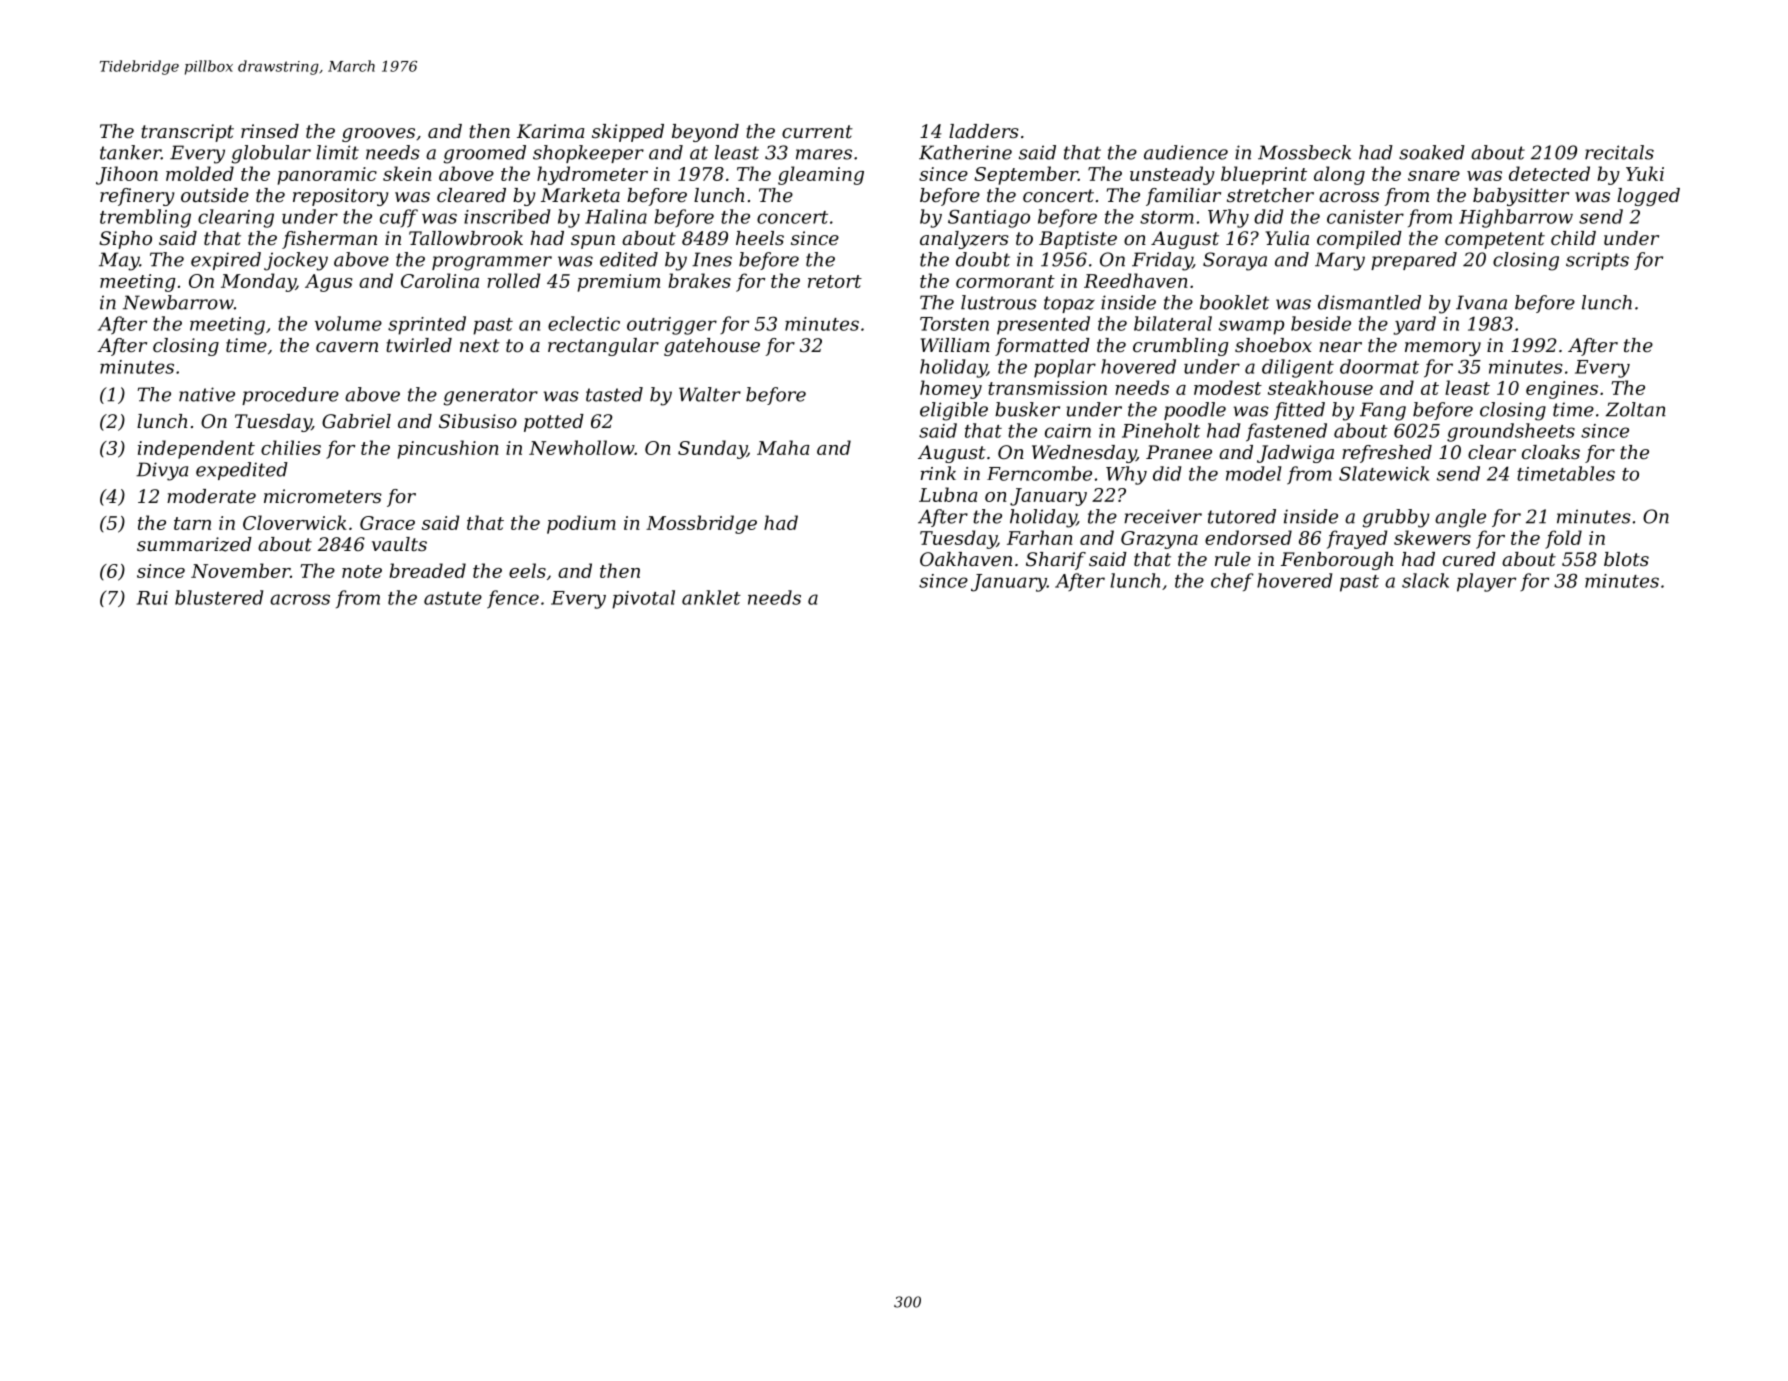 The height and width of the document is (1381, 1788). I want to click on Zoltan, so click(1636, 409).
